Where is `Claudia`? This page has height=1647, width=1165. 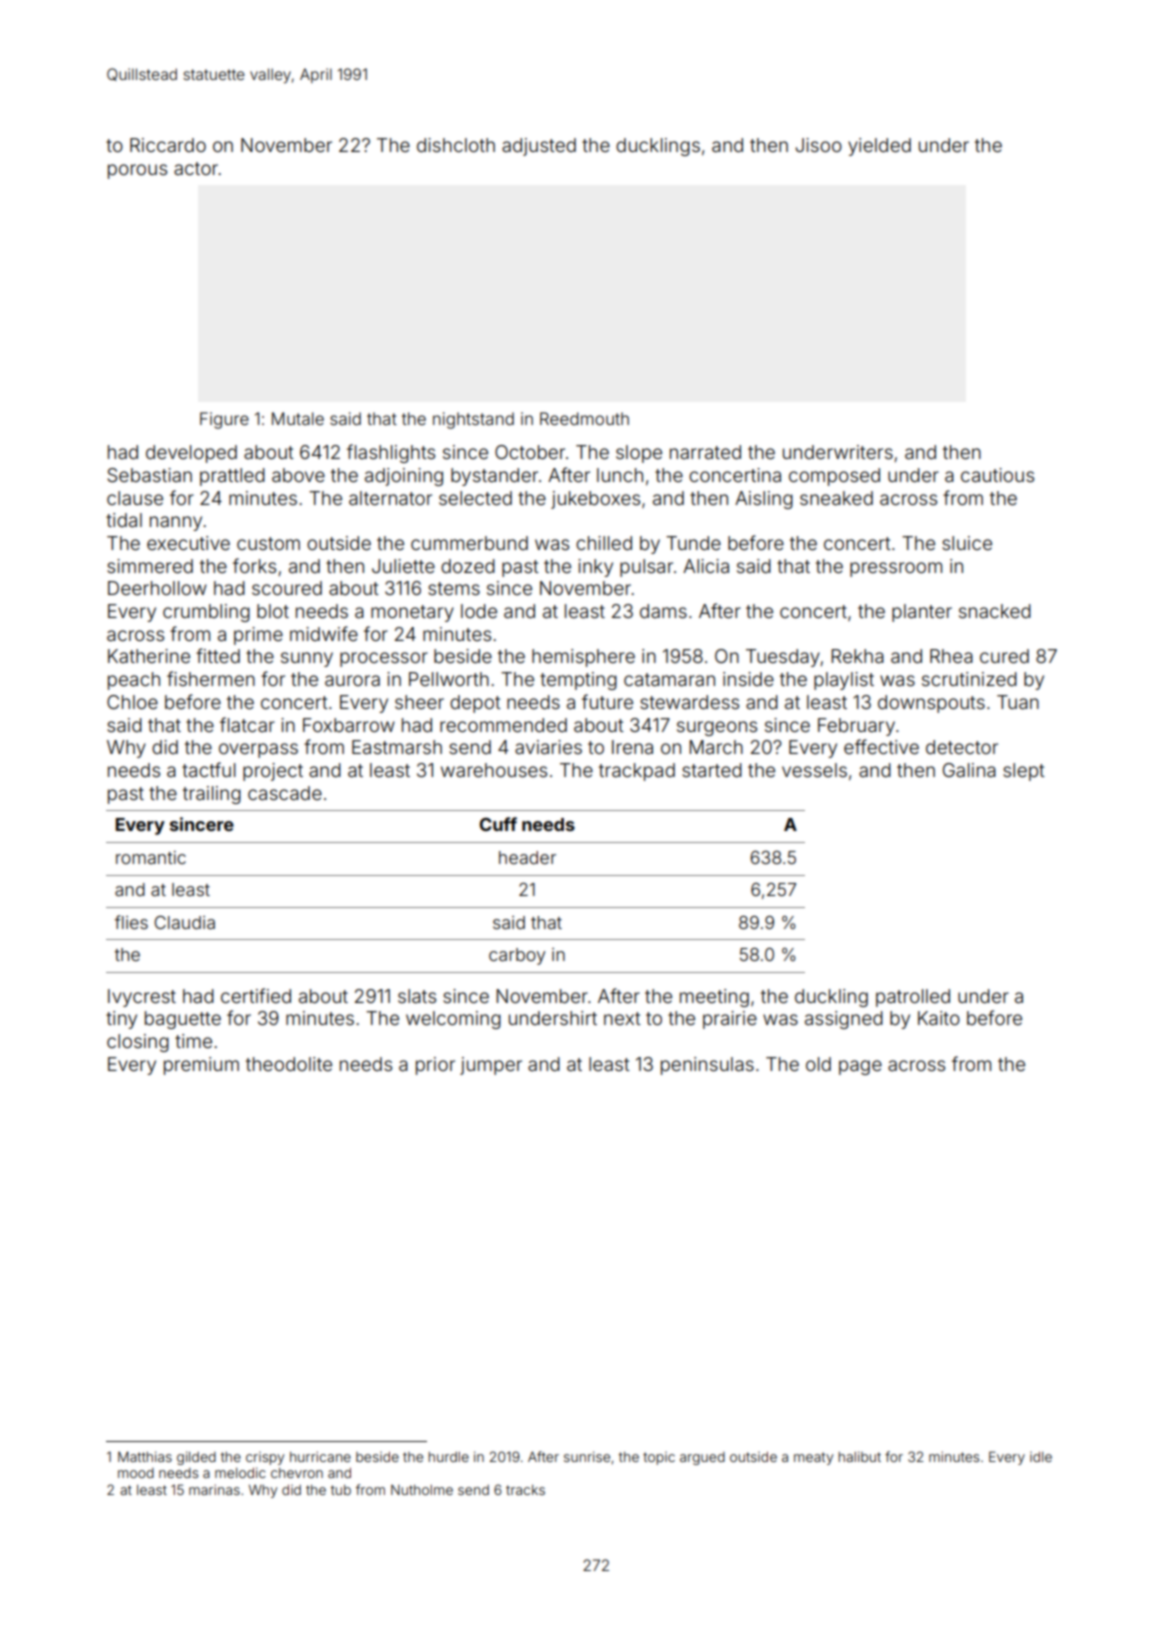 Claudia is located at coordinates (184, 922).
